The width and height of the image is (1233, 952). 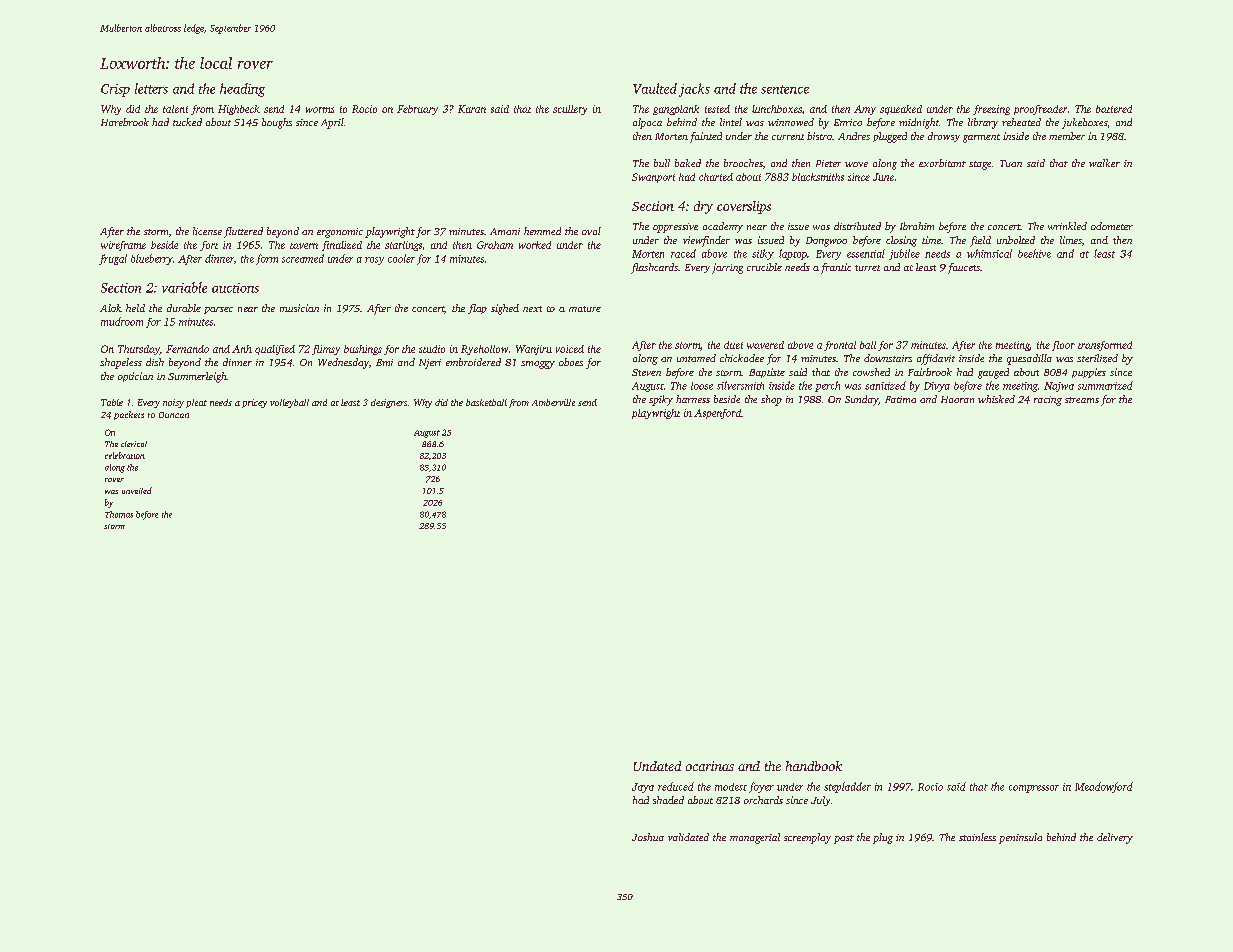 I want to click on racing, so click(x=1048, y=401).
